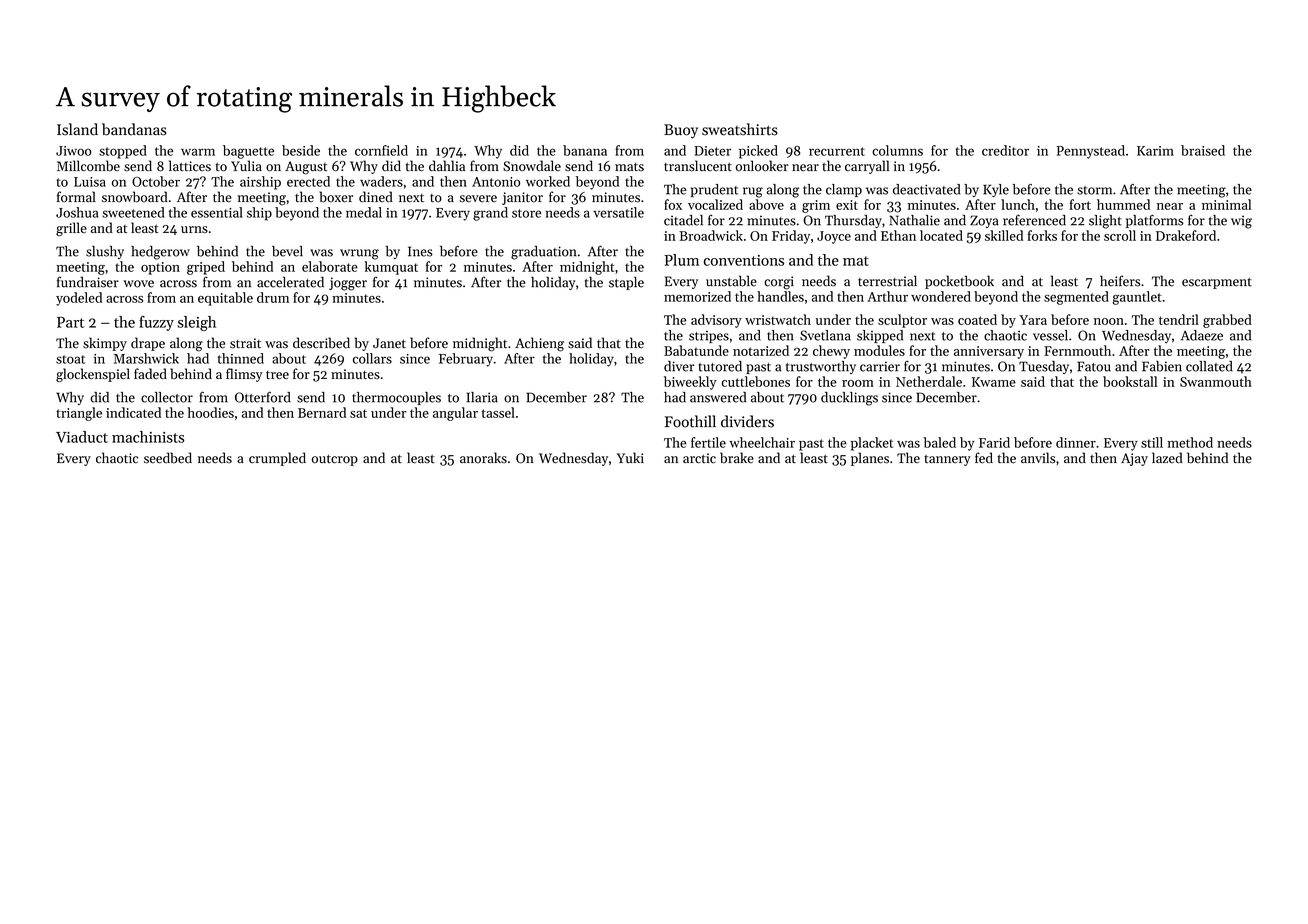  What do you see at coordinates (70, 322) in the screenshot?
I see `Part` at bounding box center [70, 322].
